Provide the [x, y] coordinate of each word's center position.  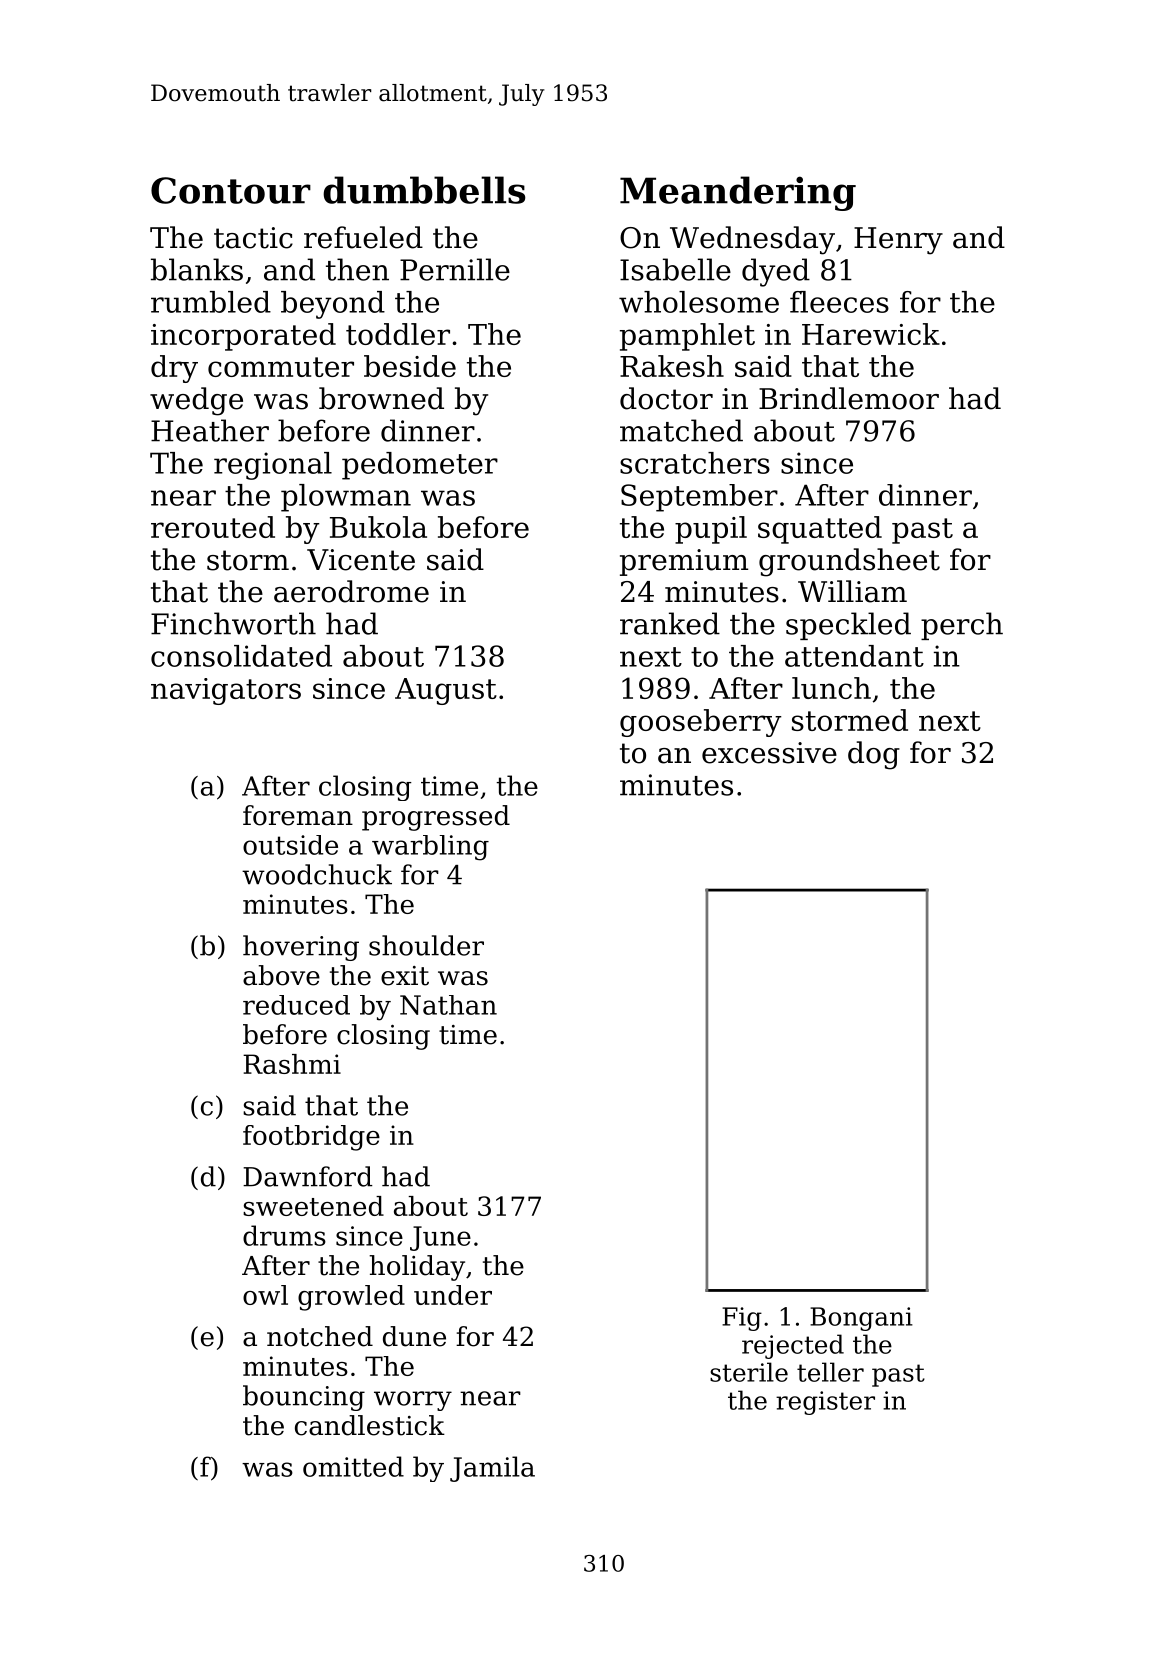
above [281, 975]
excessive [769, 753]
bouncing [304, 1398]
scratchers [695, 463]
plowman [346, 498]
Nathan [448, 1005]
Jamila [492, 1469]
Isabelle [675, 269]
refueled [363, 237]
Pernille [455, 269]
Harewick [871, 334]
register [825, 1403]
